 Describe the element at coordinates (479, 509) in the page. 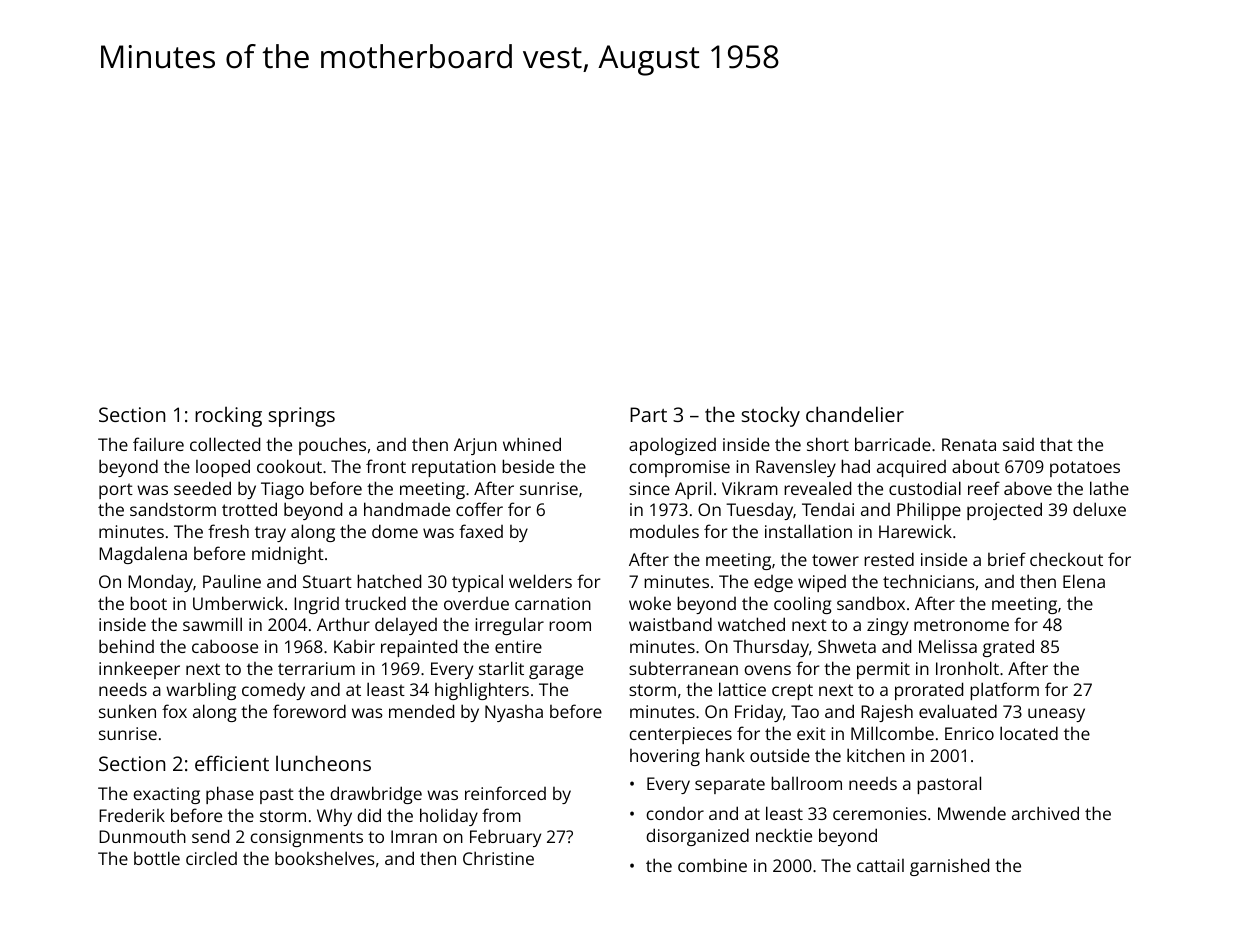

I see `coffer` at that location.
